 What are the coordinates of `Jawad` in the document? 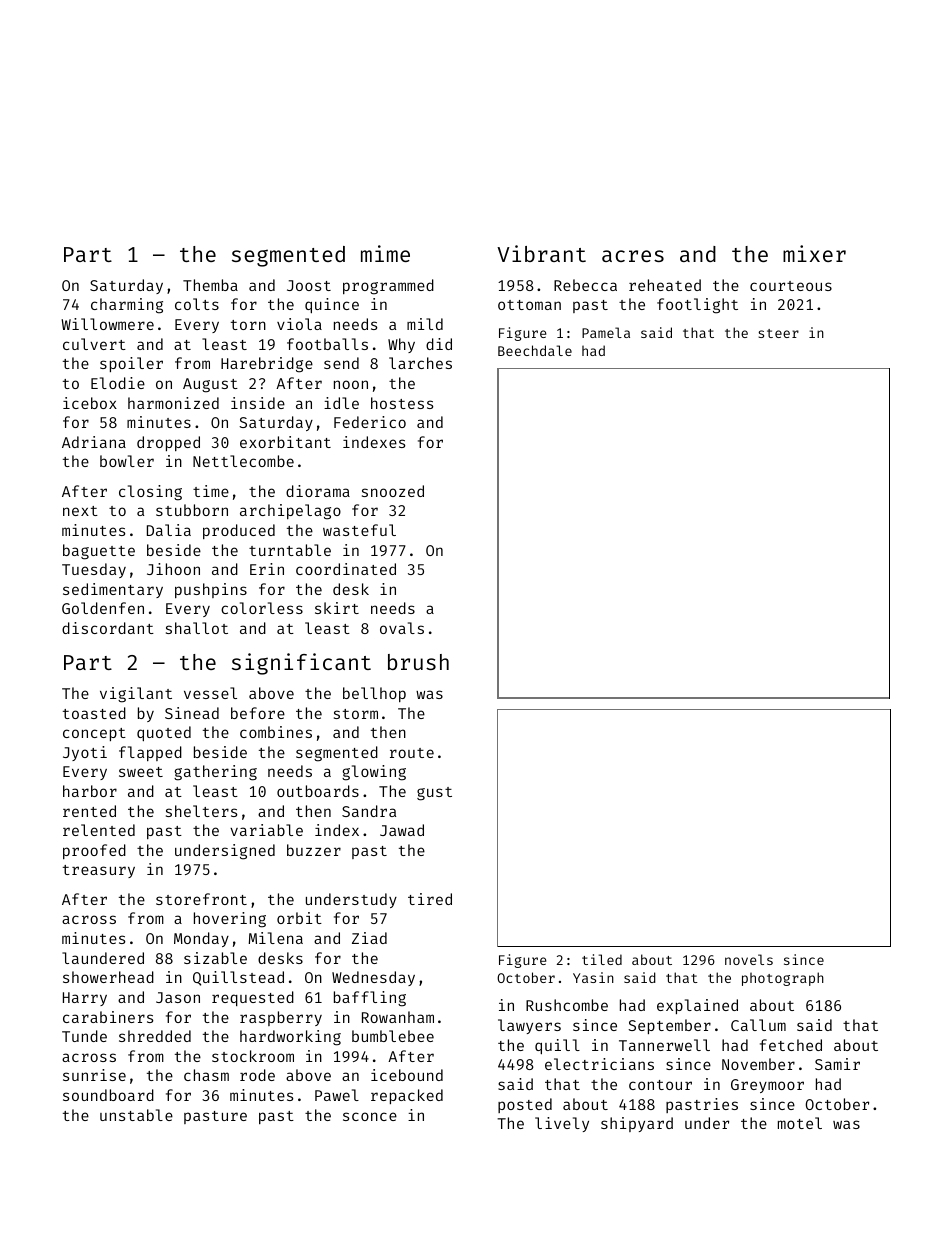 It's located at (402, 830).
